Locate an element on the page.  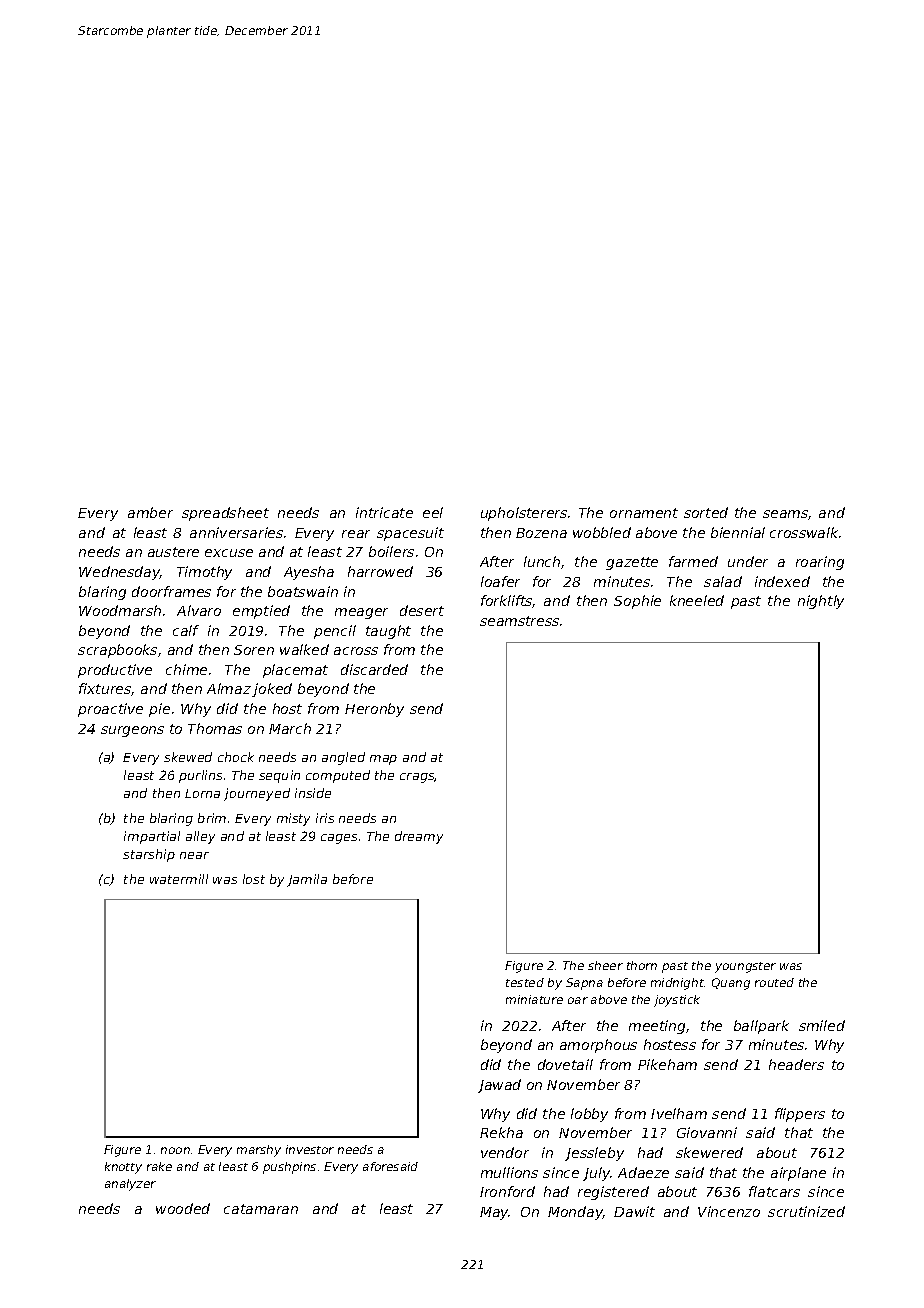
Monday is located at coordinates (575, 1213).
